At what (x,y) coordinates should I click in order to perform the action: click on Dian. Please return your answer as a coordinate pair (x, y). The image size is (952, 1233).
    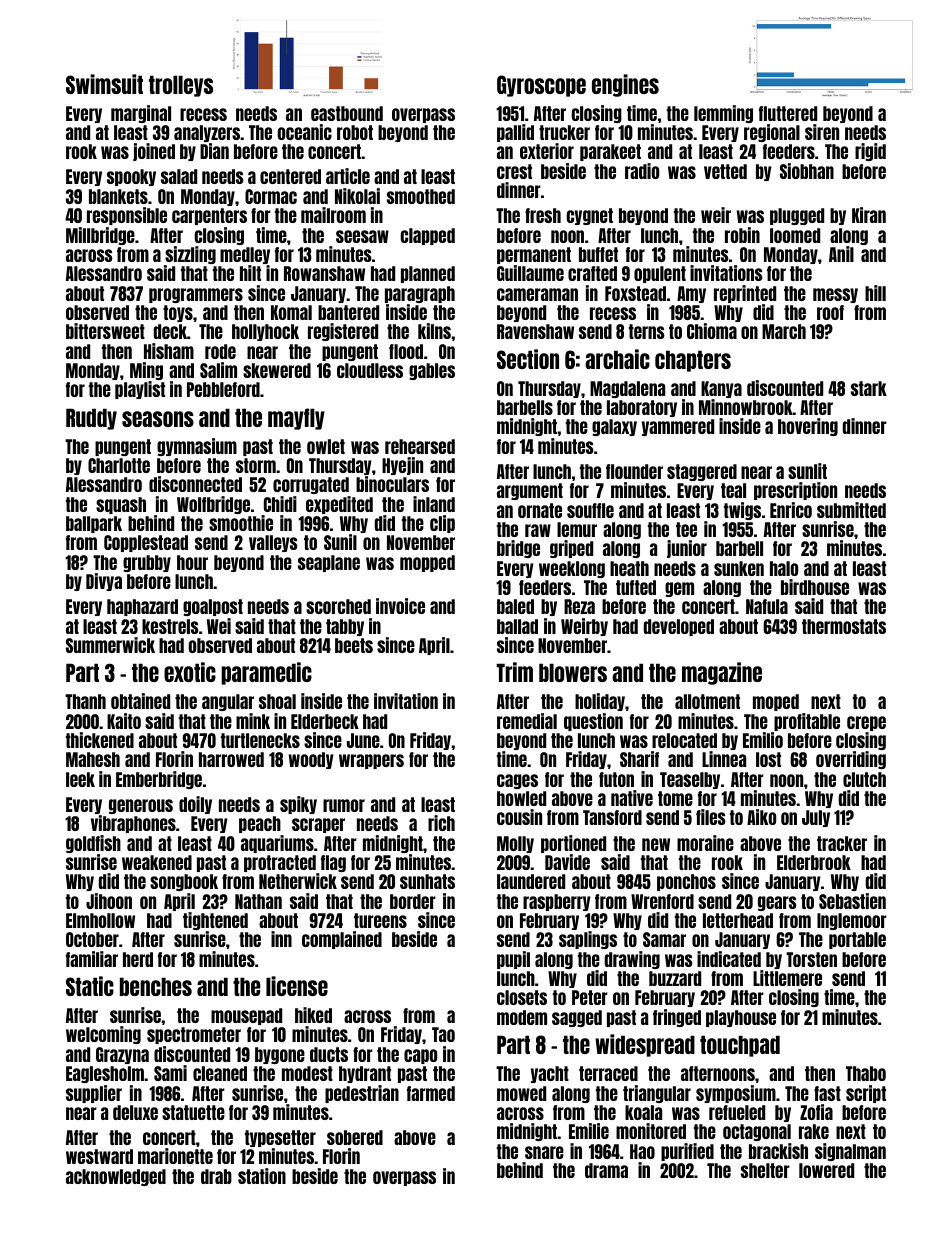
    Looking at the image, I should click on (214, 151).
